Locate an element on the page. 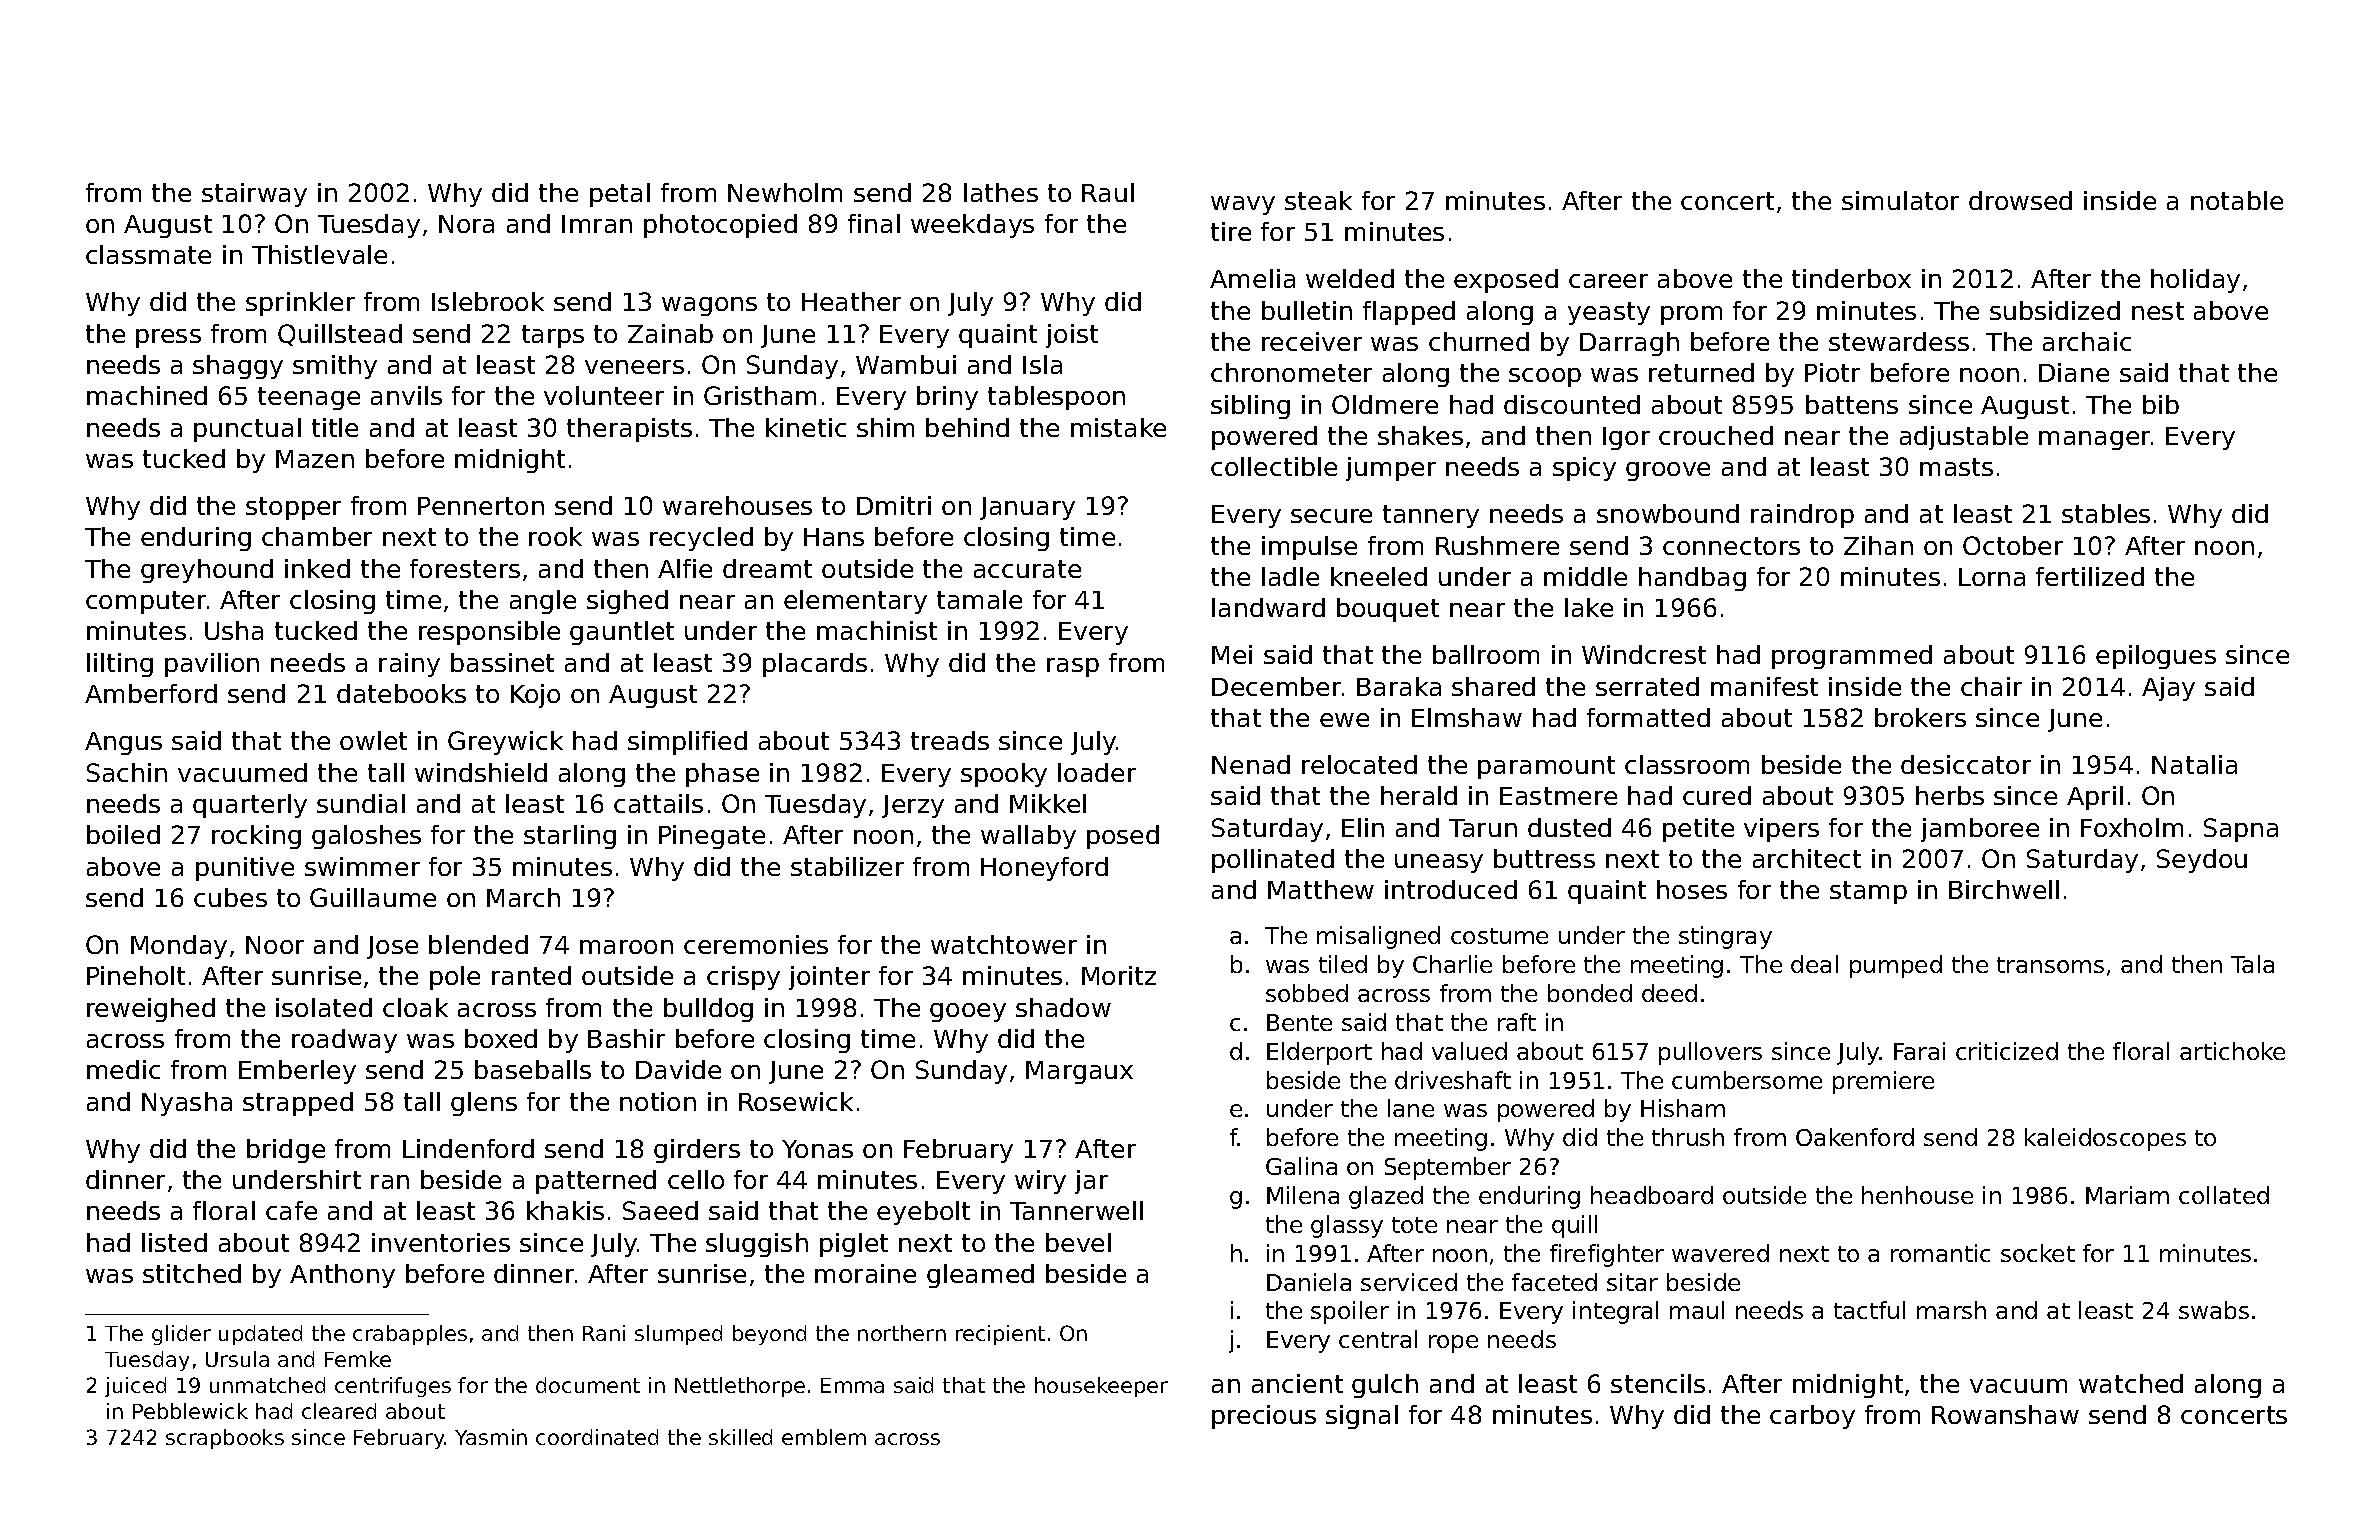  deal is located at coordinates (1814, 964).
